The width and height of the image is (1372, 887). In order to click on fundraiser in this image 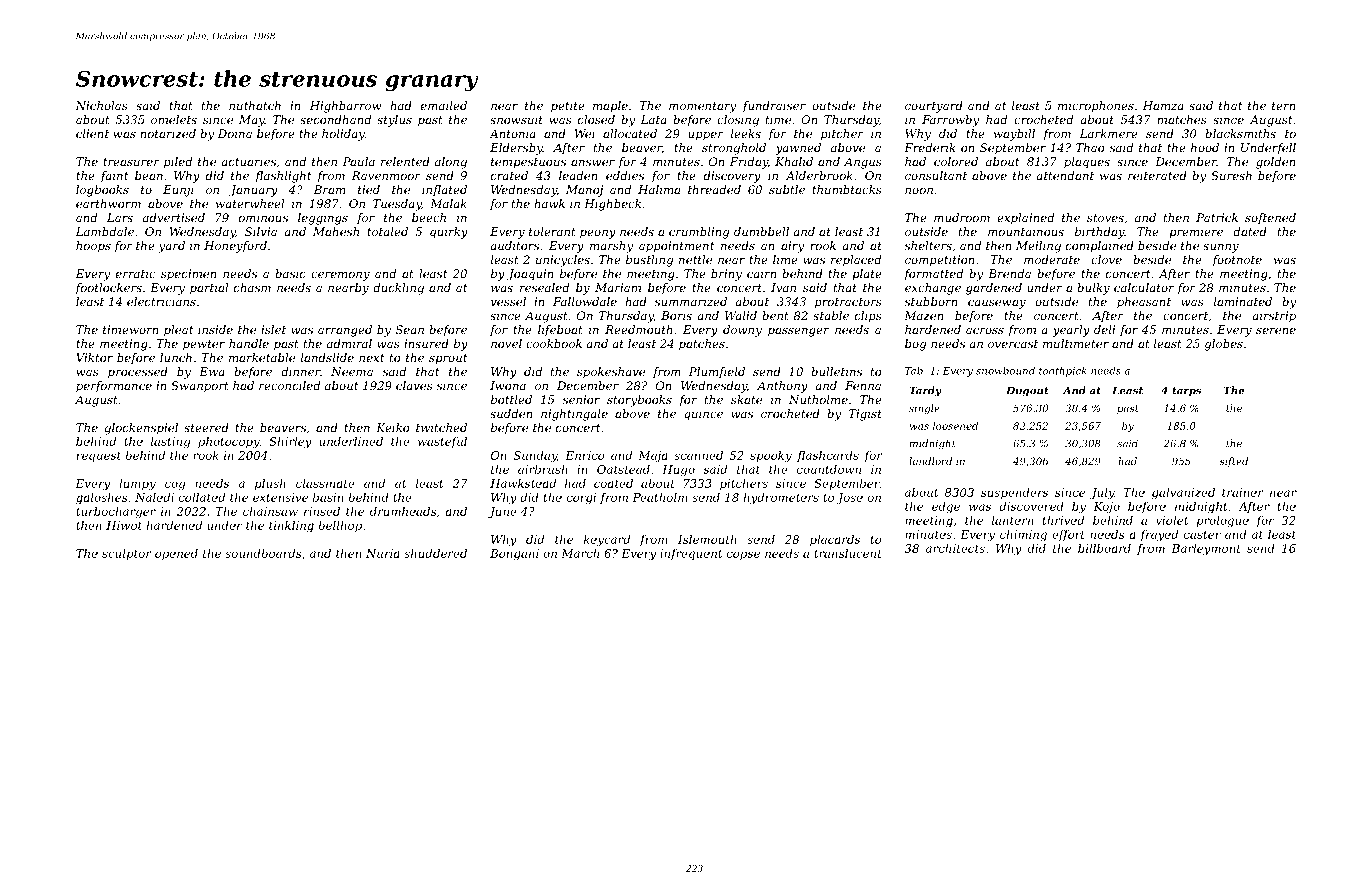, I will do `click(774, 107)`.
